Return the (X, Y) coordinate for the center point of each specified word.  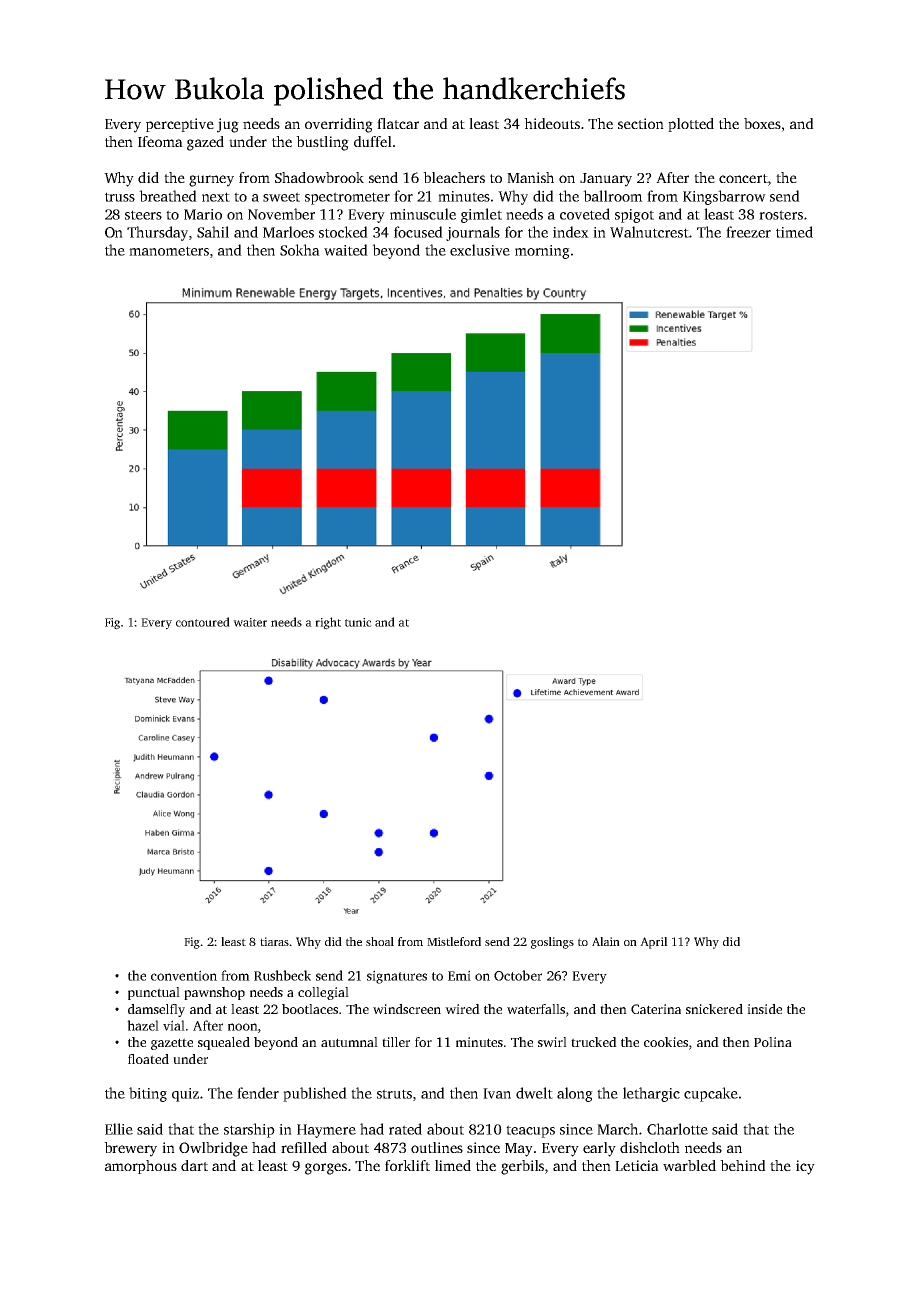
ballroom (613, 196)
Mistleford (454, 941)
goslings (552, 943)
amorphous (141, 1167)
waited (346, 250)
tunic (358, 622)
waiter (250, 622)
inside (764, 1009)
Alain (606, 941)
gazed (205, 143)
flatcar (398, 123)
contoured (203, 622)
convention (184, 975)
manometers (169, 251)
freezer (748, 232)
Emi (459, 975)
